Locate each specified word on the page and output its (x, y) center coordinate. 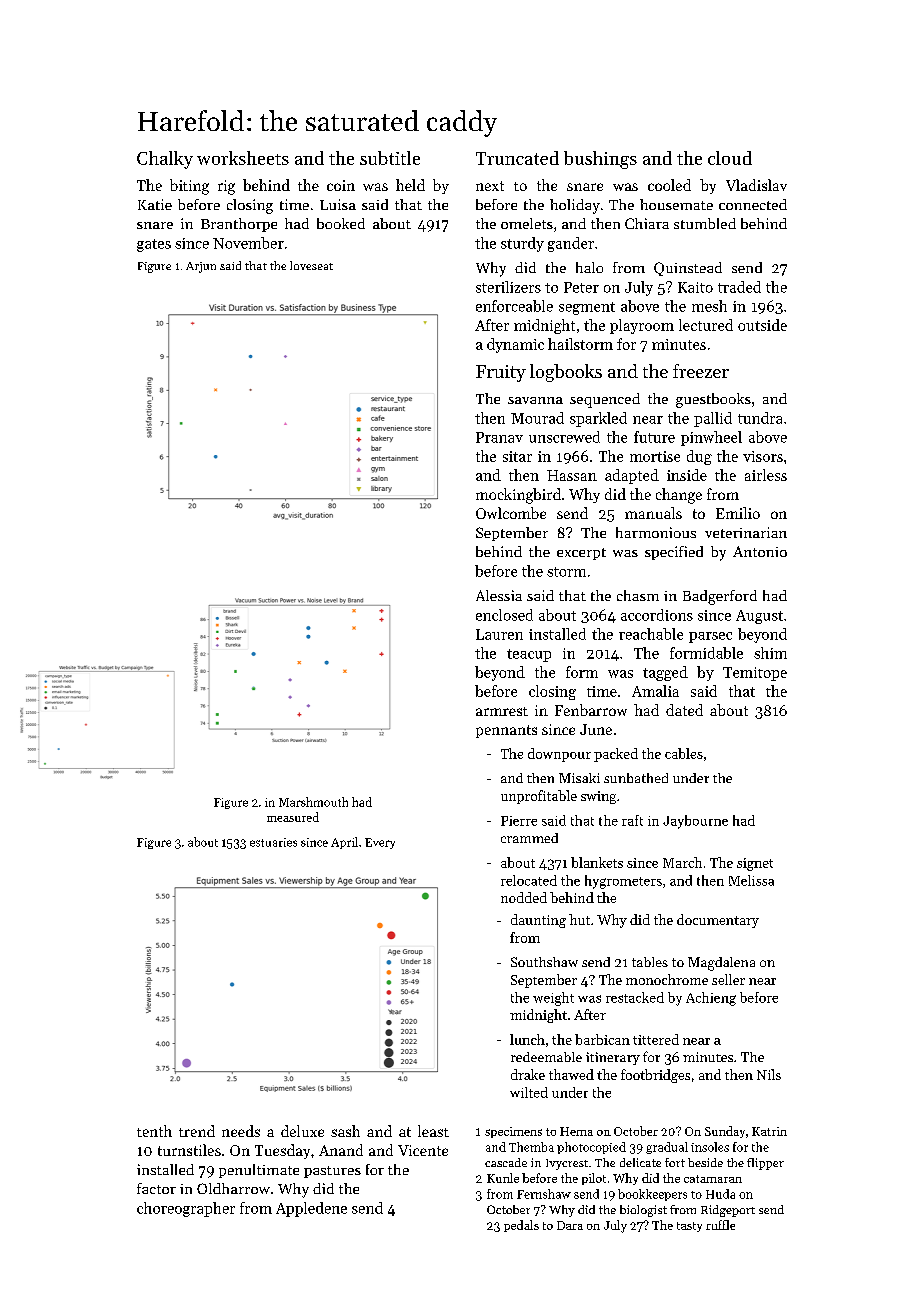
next (490, 186)
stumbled (705, 223)
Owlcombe (511, 513)
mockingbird (518, 496)
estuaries (273, 842)
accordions (657, 615)
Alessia (499, 595)
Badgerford (720, 597)
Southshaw (544, 962)
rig (226, 187)
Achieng (711, 999)
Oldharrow (233, 1188)
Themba (531, 1147)
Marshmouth (313, 802)
